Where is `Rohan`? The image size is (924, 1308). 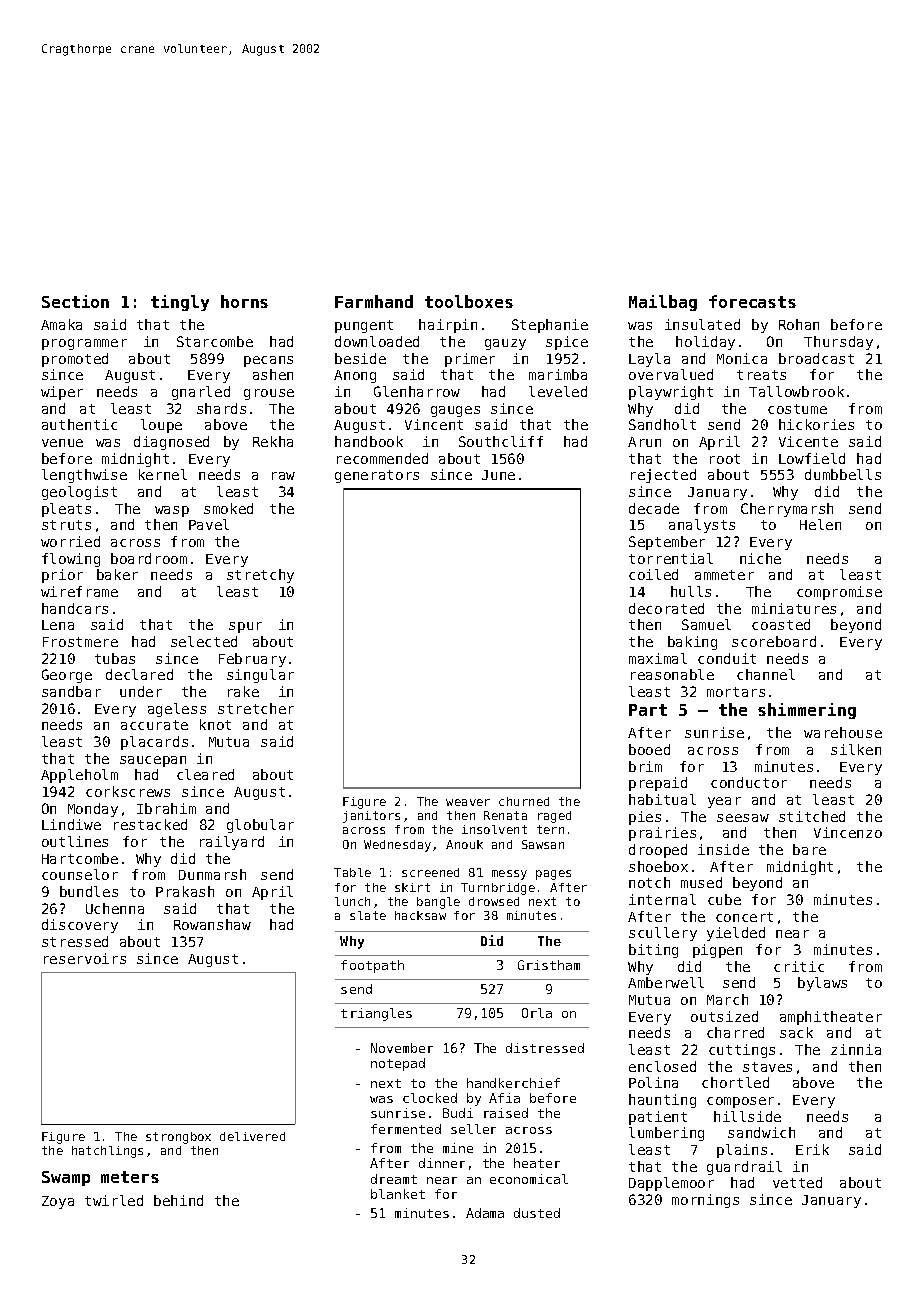 Rohan is located at coordinates (799, 324).
